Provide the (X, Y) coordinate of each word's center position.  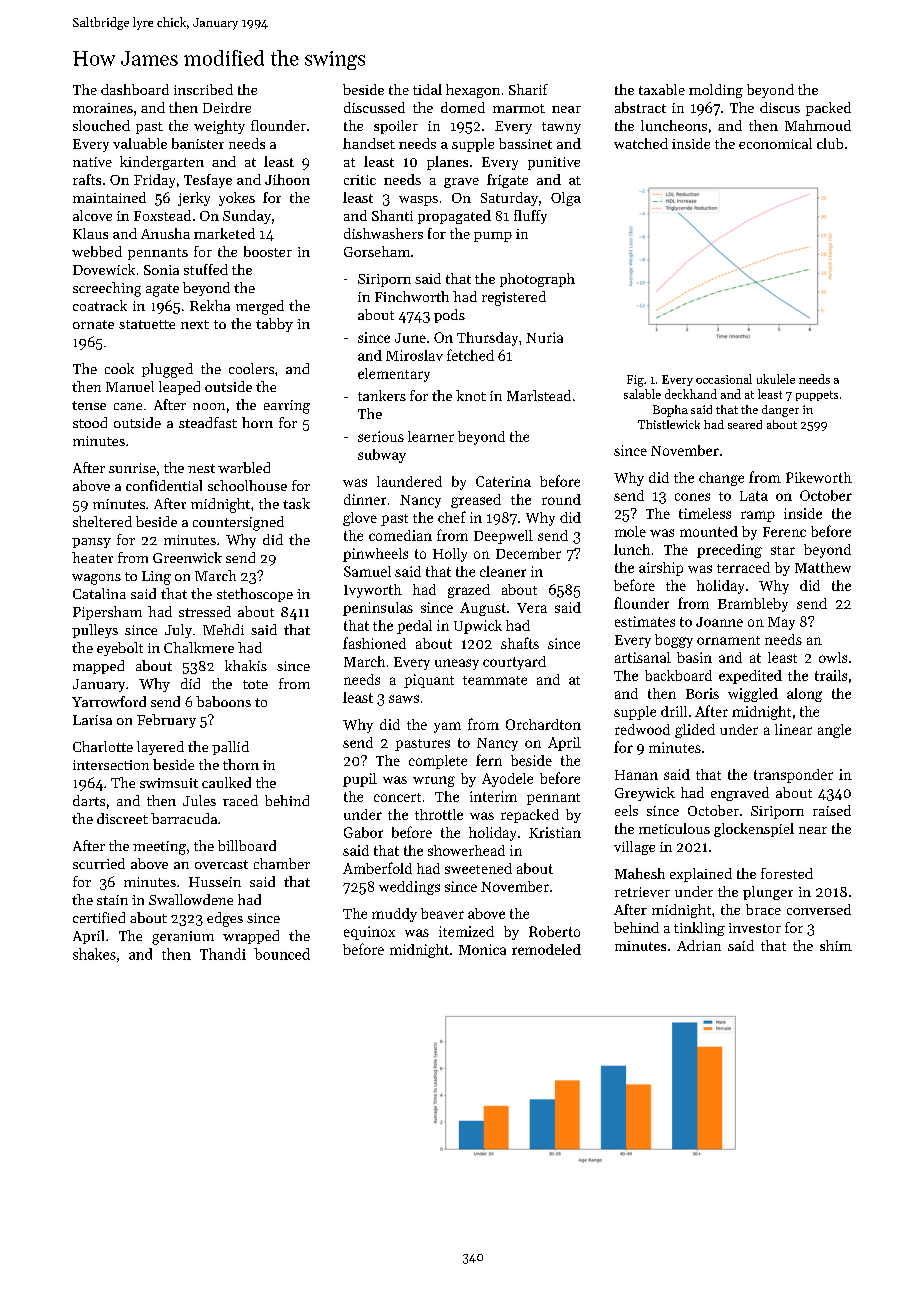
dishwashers (383, 233)
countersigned (238, 523)
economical (775, 143)
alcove (92, 215)
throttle (439, 814)
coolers (251, 368)
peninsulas (378, 609)
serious (381, 436)
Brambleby (753, 605)
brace (763, 909)
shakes (94, 954)
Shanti (392, 215)
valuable (140, 143)
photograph (537, 280)
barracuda (184, 818)
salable (642, 394)
